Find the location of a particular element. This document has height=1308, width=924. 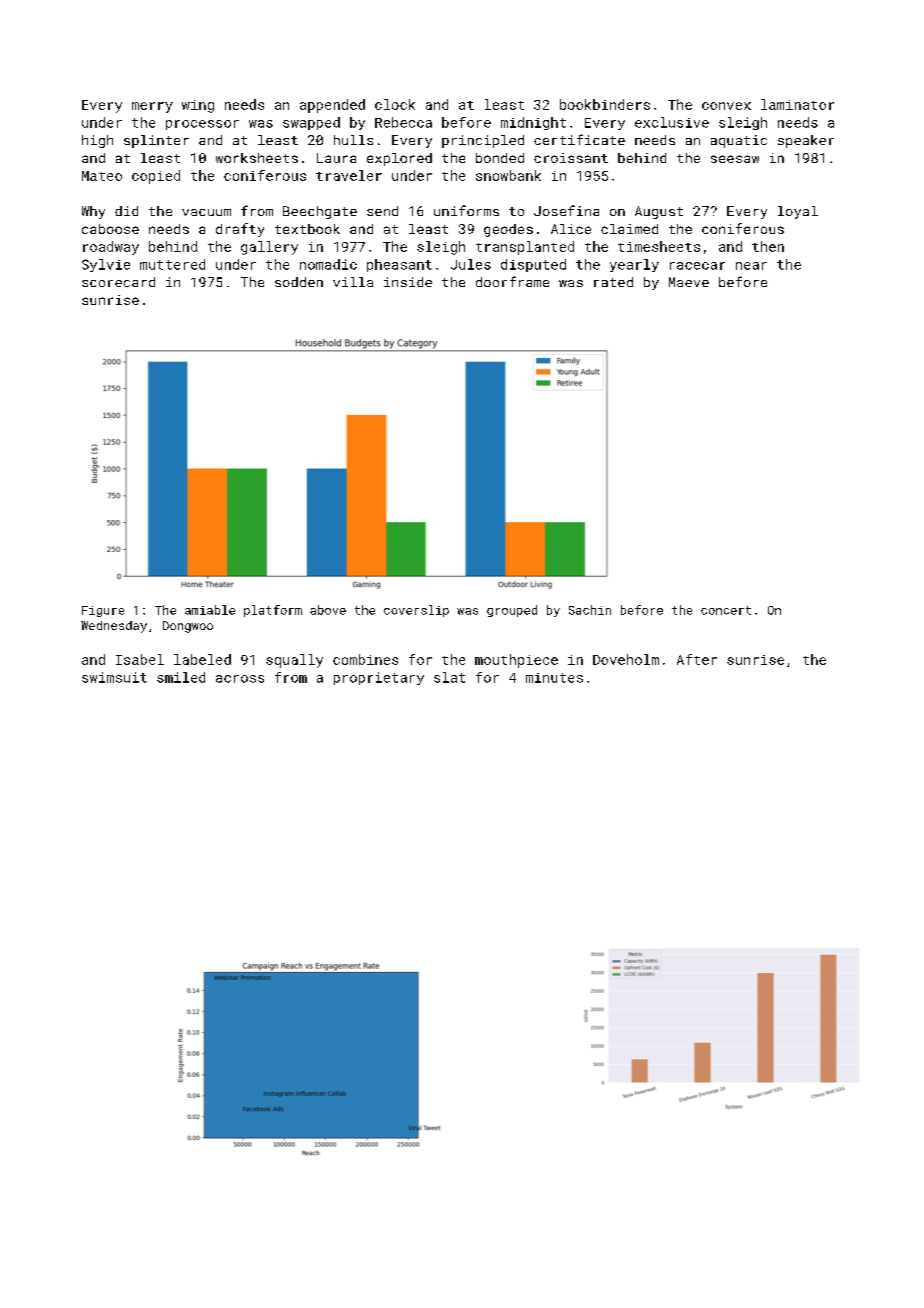

concert is located at coordinates (726, 610).
